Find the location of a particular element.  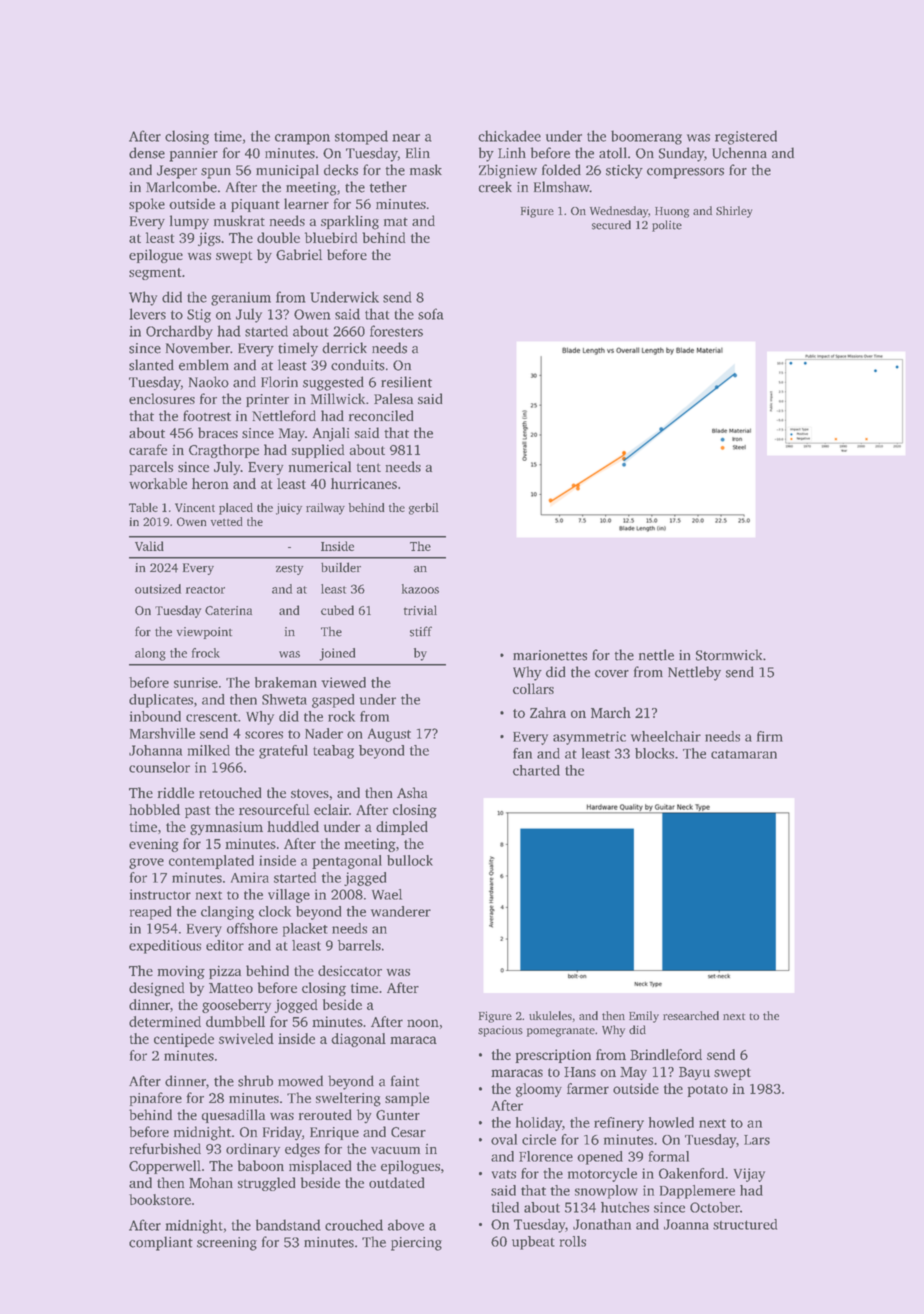

Gabriel is located at coordinates (299, 254).
